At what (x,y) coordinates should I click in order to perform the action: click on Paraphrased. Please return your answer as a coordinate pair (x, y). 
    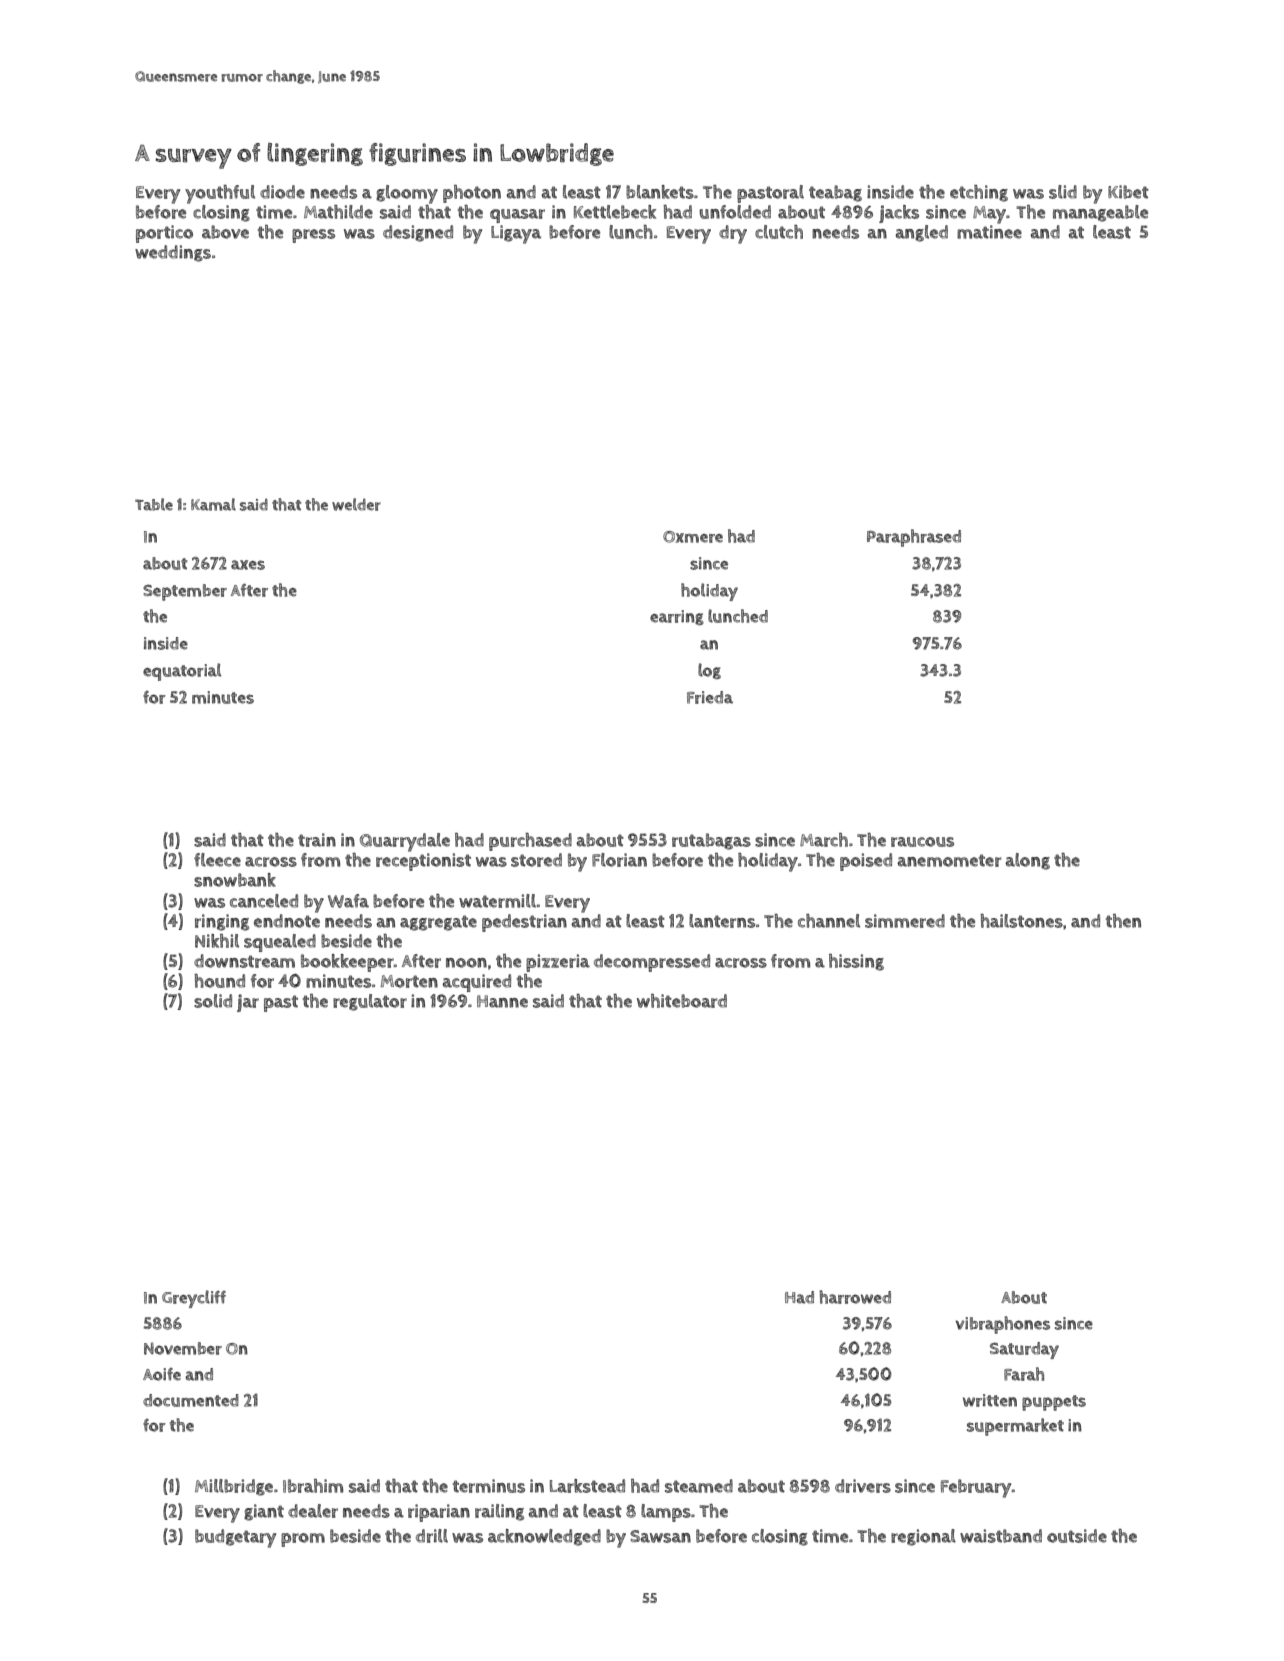
    Looking at the image, I should click on (914, 538).
